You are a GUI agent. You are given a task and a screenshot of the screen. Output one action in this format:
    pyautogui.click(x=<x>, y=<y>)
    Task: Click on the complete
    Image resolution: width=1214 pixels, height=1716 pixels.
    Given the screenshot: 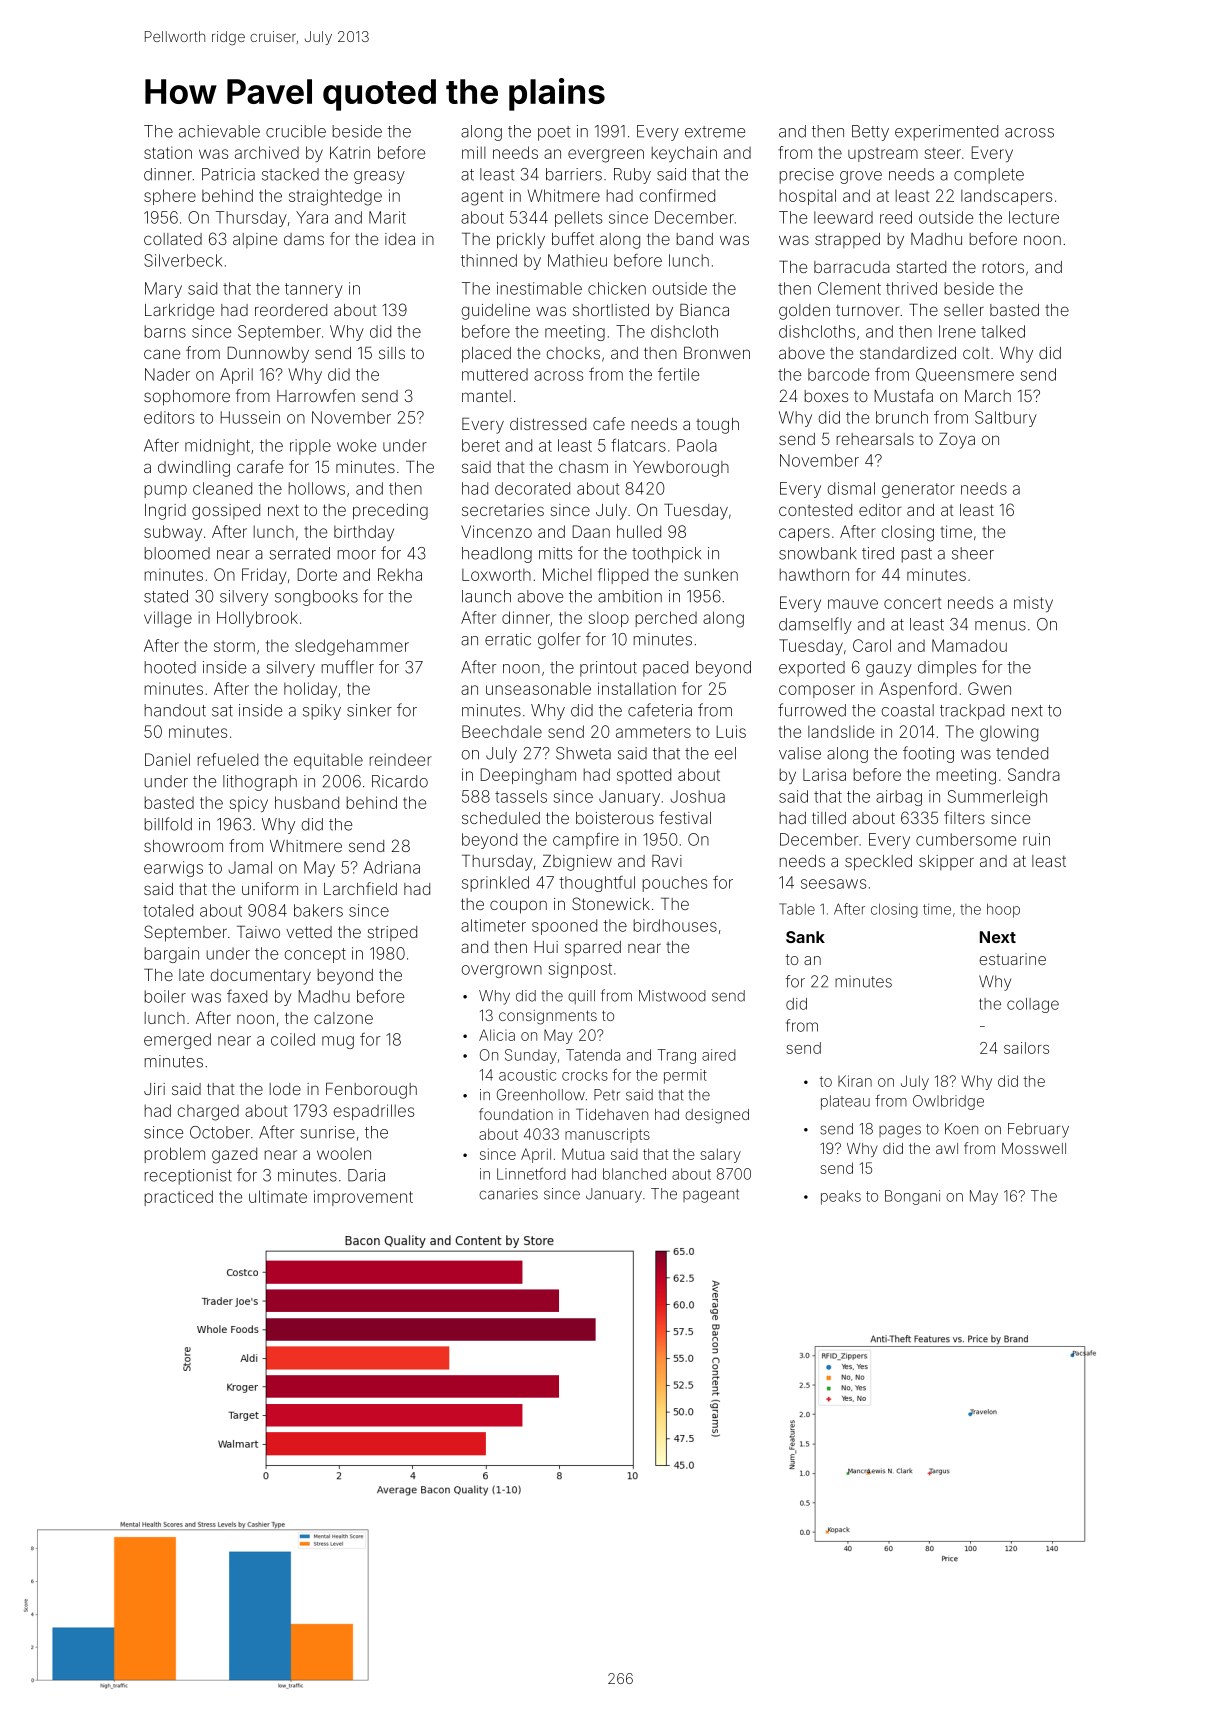 What is the action you would take?
    pyautogui.click(x=989, y=176)
